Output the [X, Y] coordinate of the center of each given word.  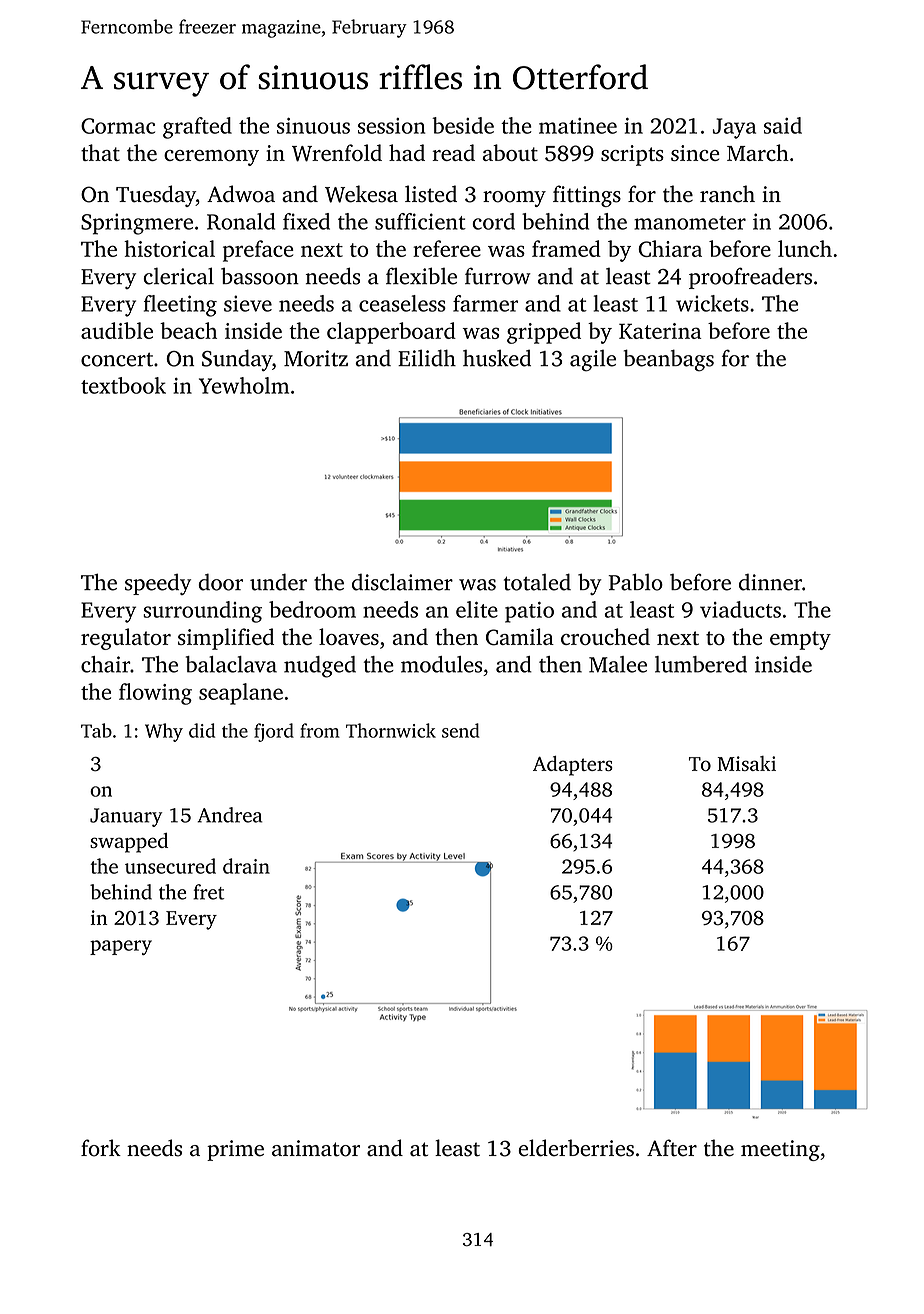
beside [463, 125]
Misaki [747, 763]
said [783, 125]
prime [235, 1150]
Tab [96, 730]
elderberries [576, 1148]
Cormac [118, 126]
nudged [320, 667]
